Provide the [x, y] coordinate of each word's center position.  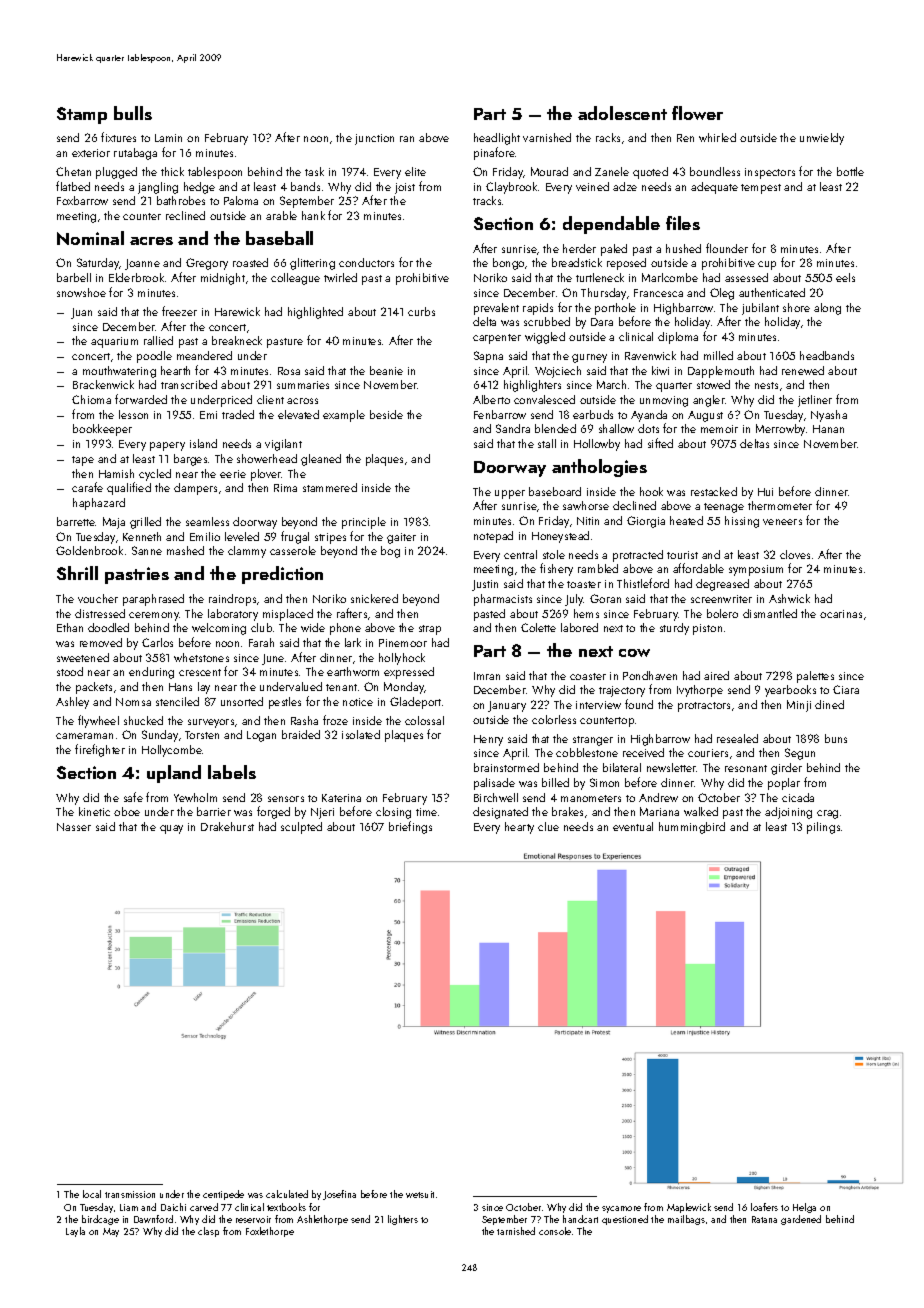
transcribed [189, 384]
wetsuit [420, 1194]
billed [555, 782]
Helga [804, 1208]
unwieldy [822, 139]
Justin [485, 585]
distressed [100, 613]
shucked [143, 720]
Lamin [168, 138]
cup [767, 265]
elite [415, 171]
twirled [340, 277]
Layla [75, 1232]
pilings [823, 828]
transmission [130, 1194]
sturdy [674, 629]
